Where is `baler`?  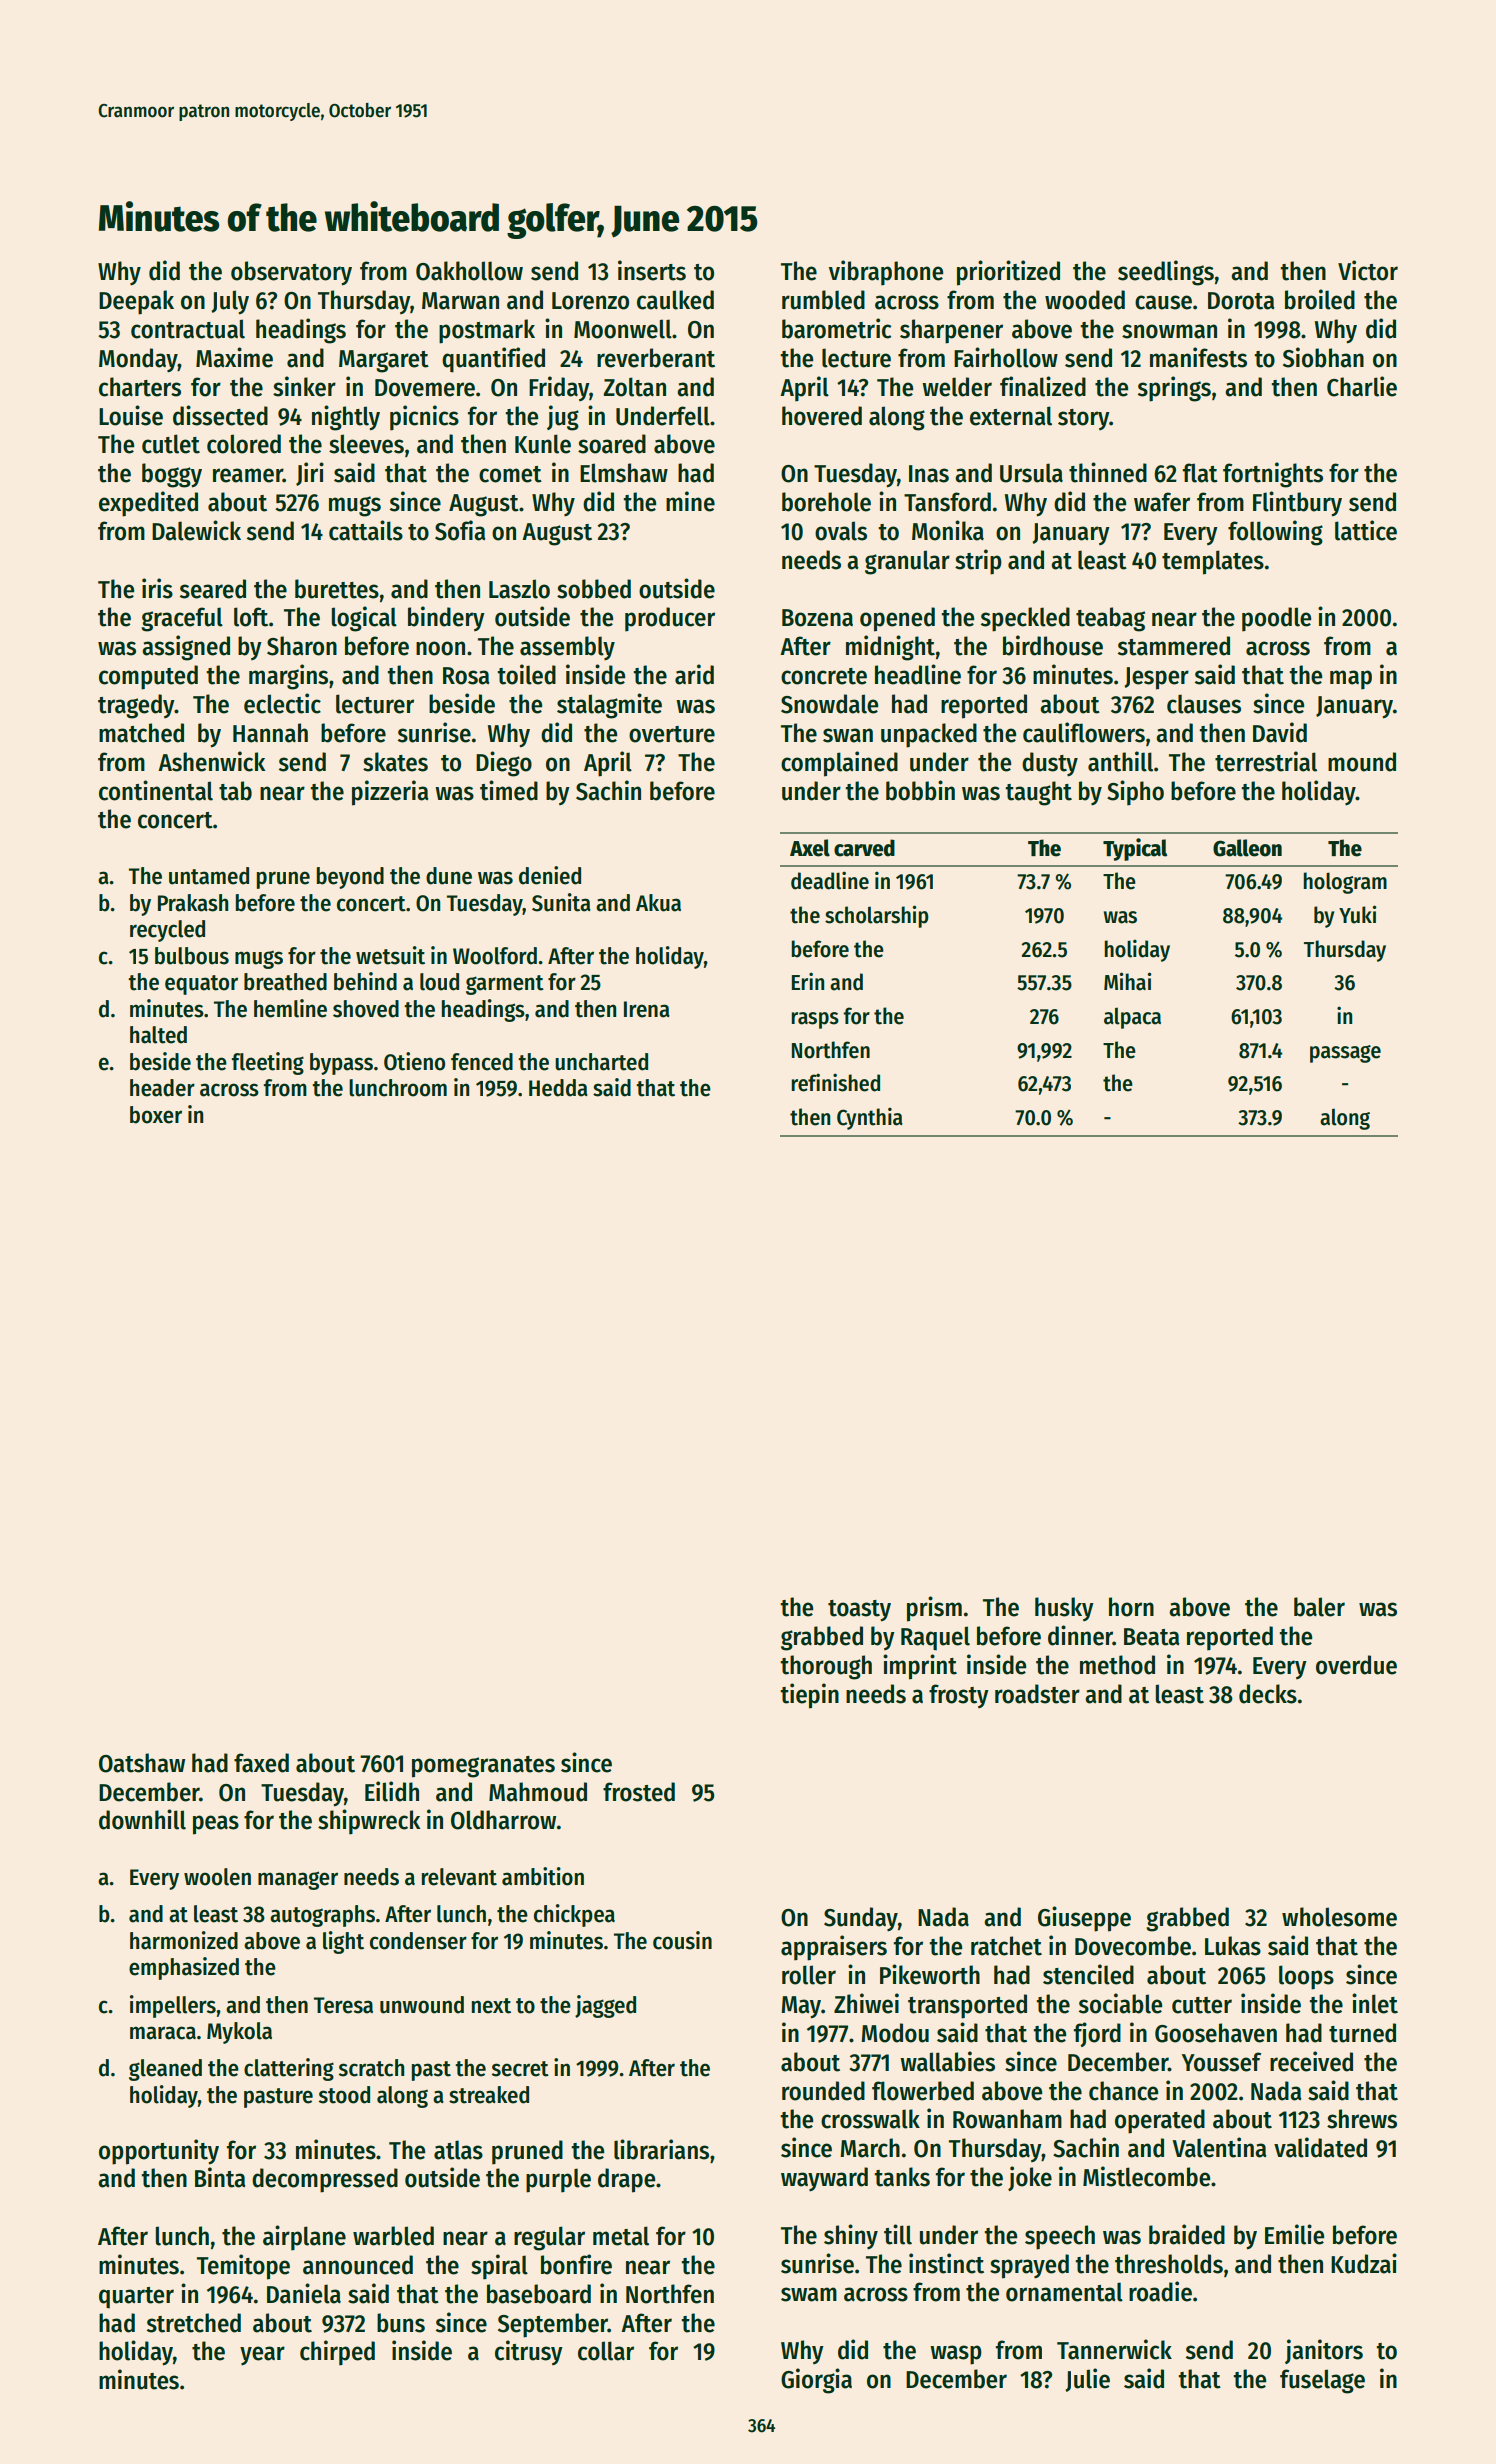 baler is located at coordinates (1319, 1607).
